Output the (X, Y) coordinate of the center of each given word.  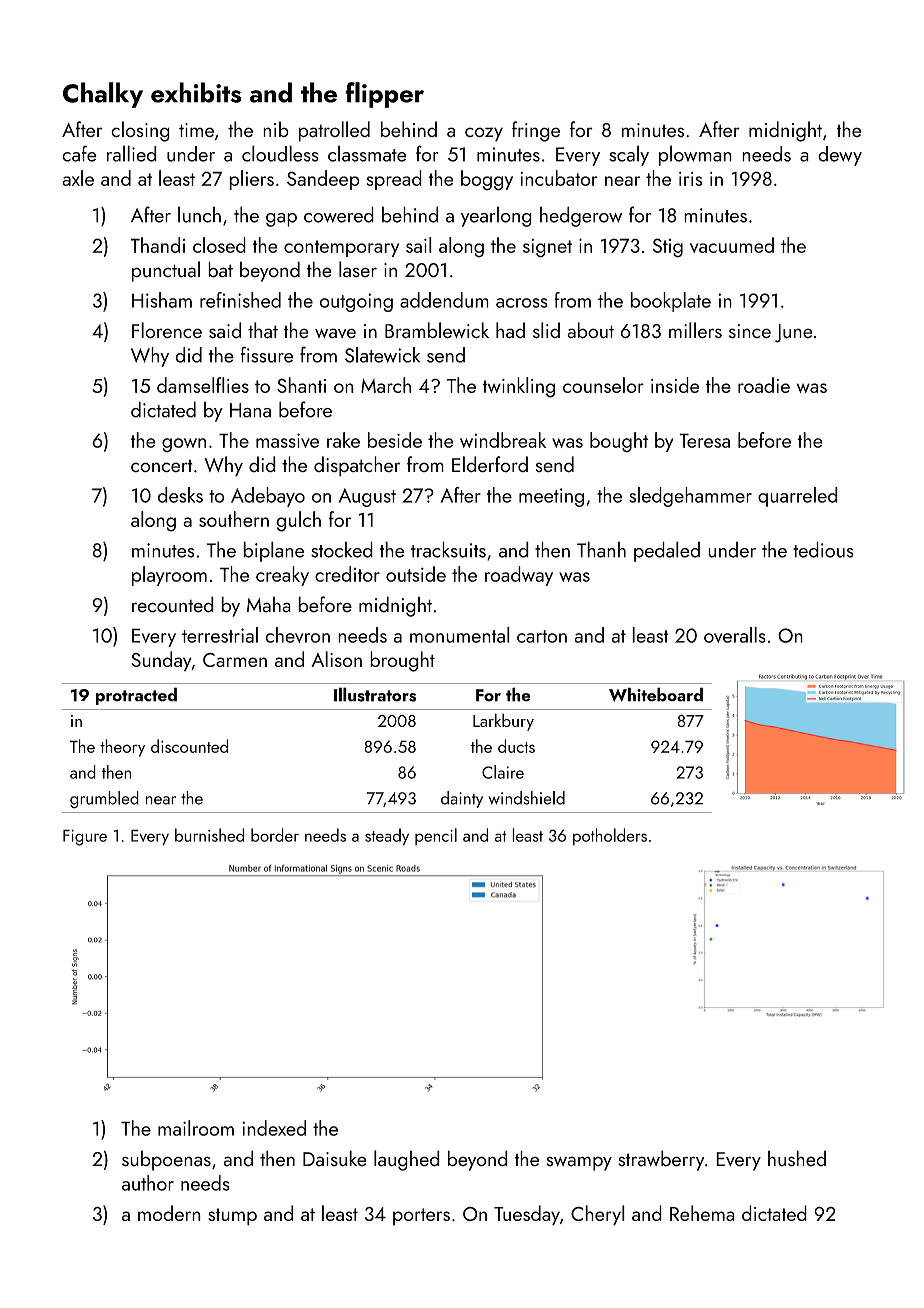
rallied (132, 153)
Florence (167, 330)
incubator (559, 178)
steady (387, 837)
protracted (136, 696)
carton (542, 636)
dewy (840, 156)
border (275, 835)
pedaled (667, 551)
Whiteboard (656, 694)
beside (395, 440)
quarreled (798, 497)
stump (232, 1217)
